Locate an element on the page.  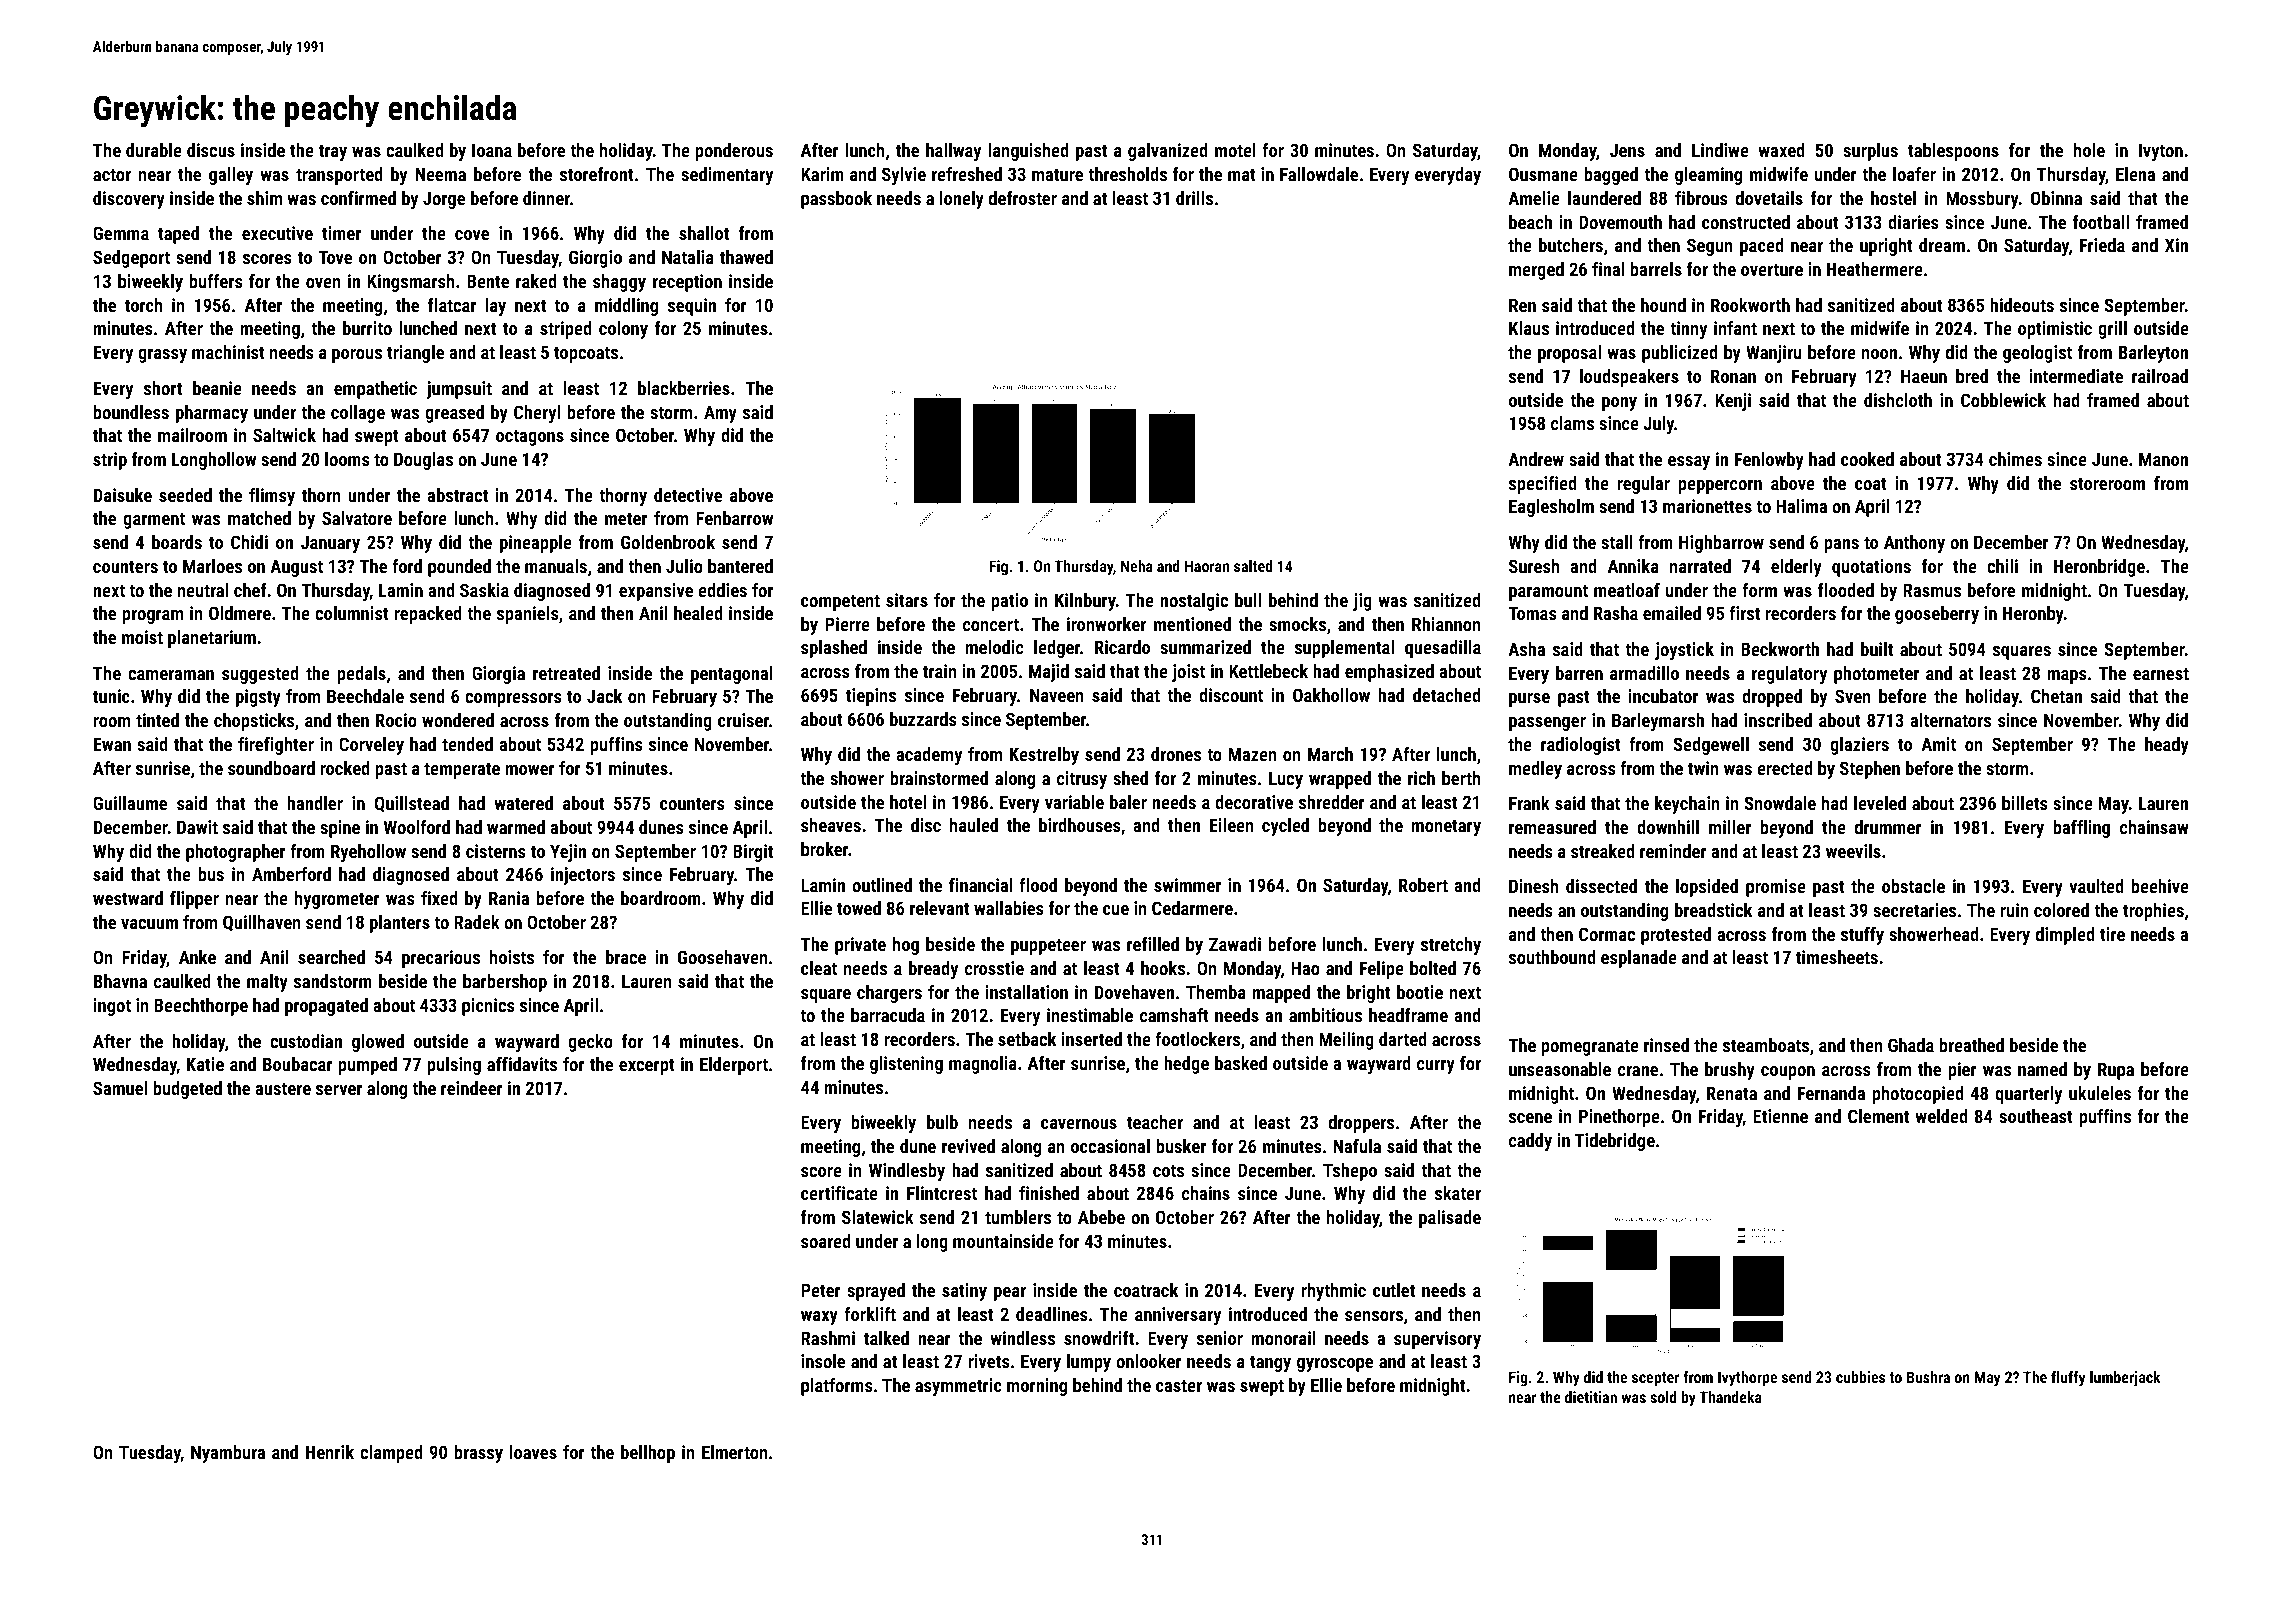
galvanized is located at coordinates (1168, 152).
